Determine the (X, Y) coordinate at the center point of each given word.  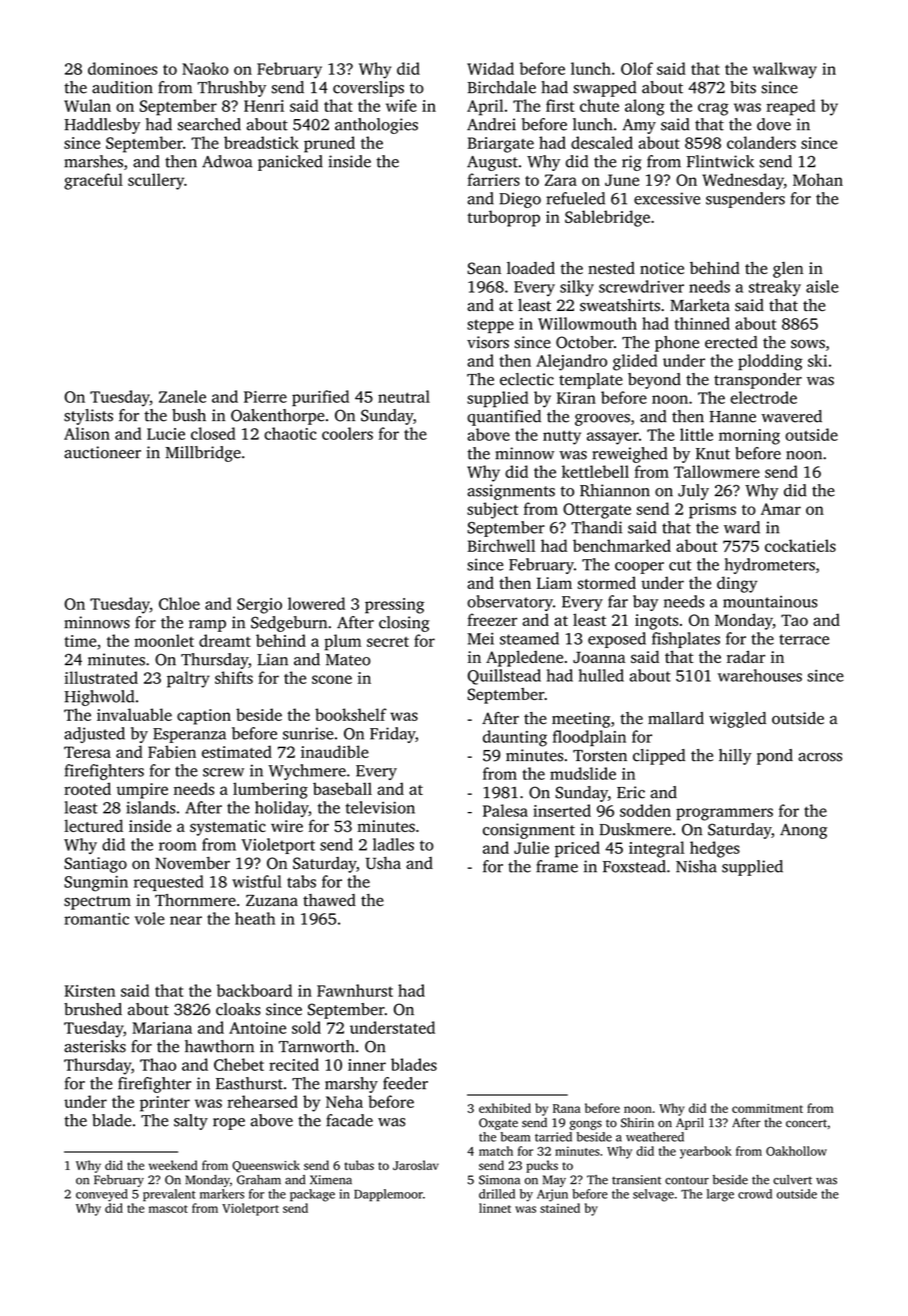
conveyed (102, 1195)
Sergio (259, 606)
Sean (484, 268)
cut (680, 565)
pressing (394, 606)
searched (209, 124)
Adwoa (227, 161)
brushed (93, 1009)
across (820, 757)
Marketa (700, 305)
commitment (767, 1108)
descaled (602, 142)
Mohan (818, 179)
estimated (237, 751)
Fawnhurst (355, 990)
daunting (515, 738)
